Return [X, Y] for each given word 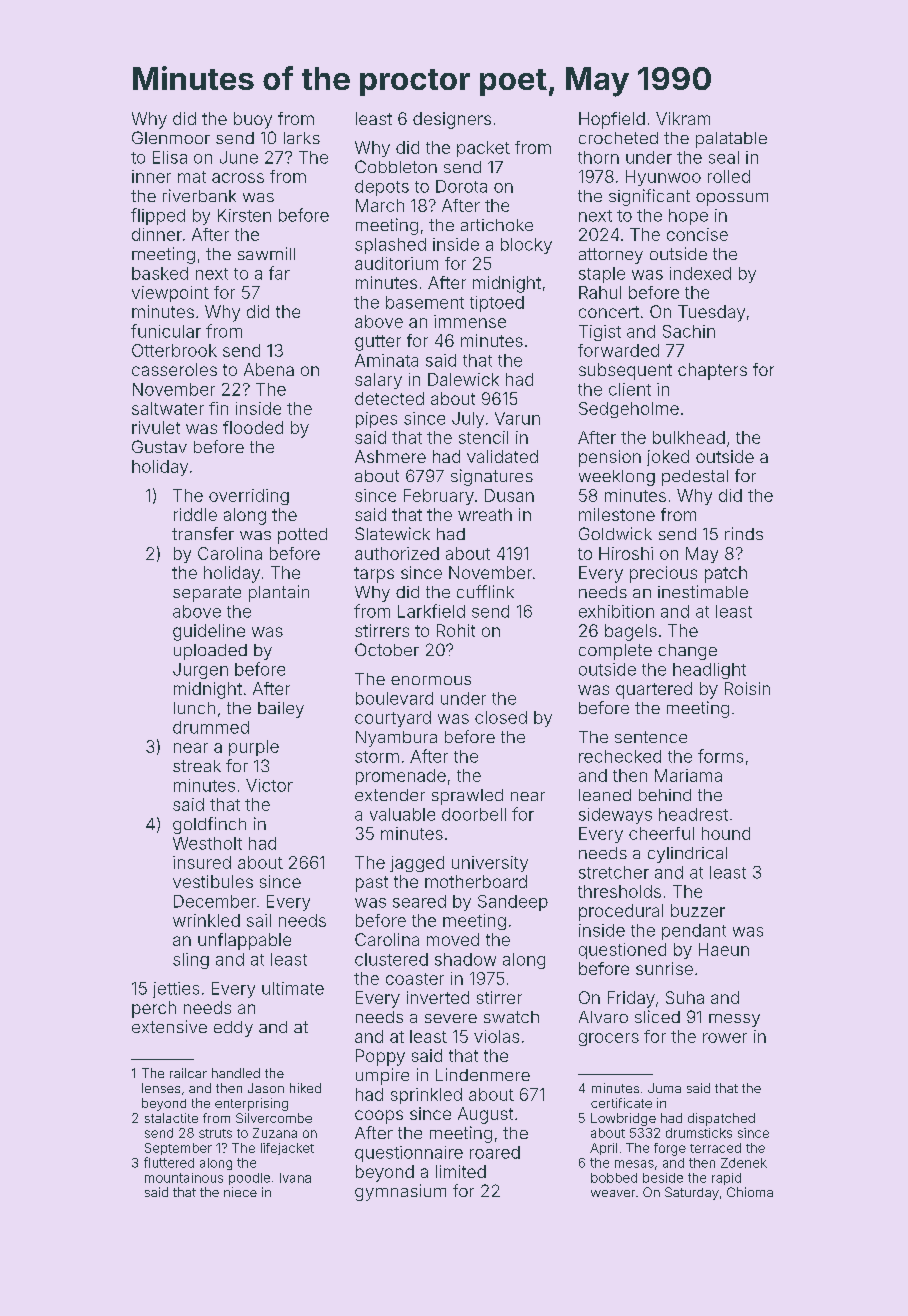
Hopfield [612, 120]
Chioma [750, 1192]
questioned [622, 951]
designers [452, 120]
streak [197, 766]
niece [240, 1192]
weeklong [617, 478]
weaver [613, 1193]
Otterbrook [174, 350]
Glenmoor [171, 137]
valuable [402, 814]
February [439, 497]
